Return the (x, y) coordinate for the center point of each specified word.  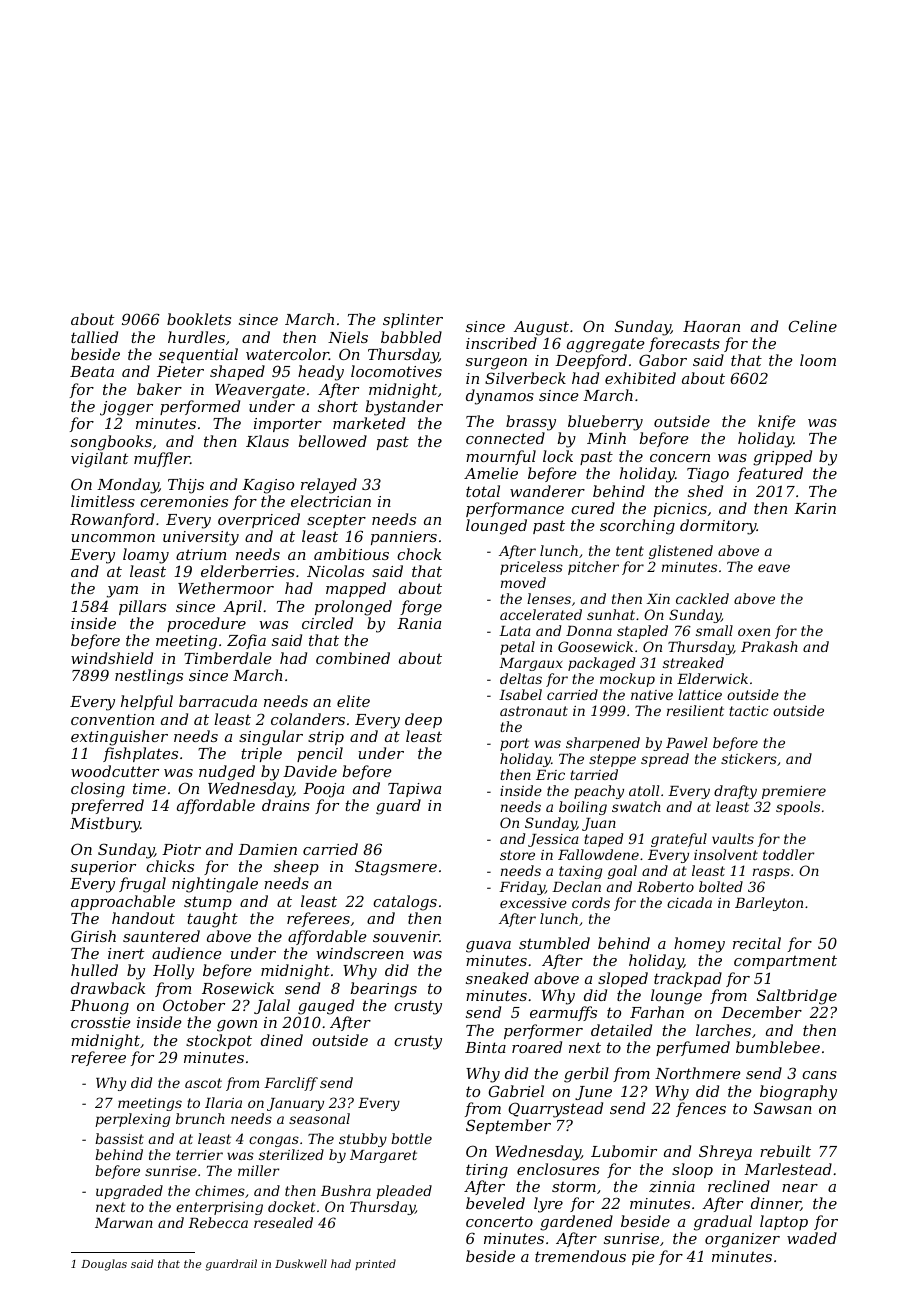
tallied (94, 337)
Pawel (686, 742)
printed (375, 1264)
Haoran (711, 326)
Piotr (181, 849)
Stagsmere (396, 868)
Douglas (104, 1265)
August (541, 328)
